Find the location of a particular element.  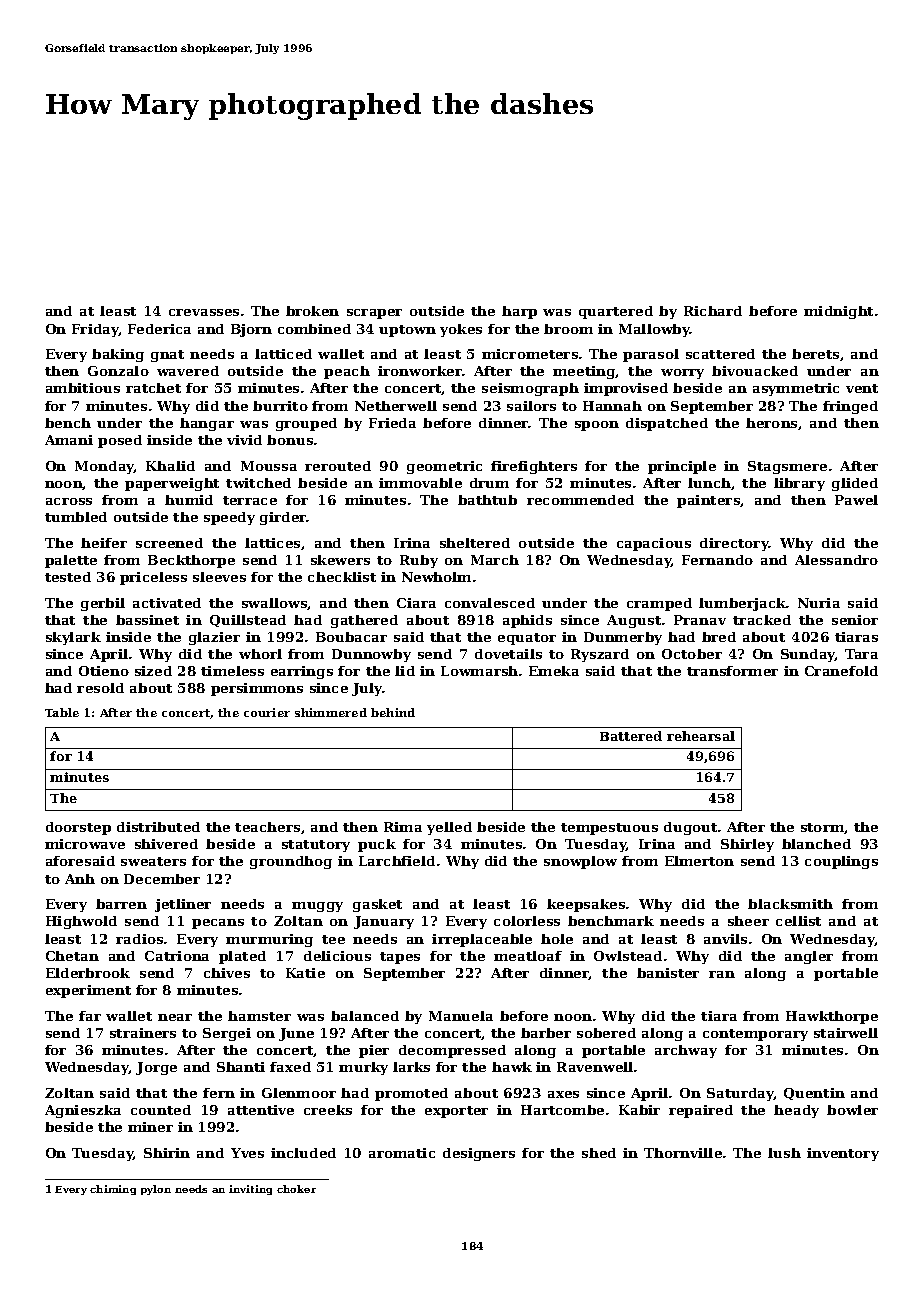

choker is located at coordinates (296, 1189).
